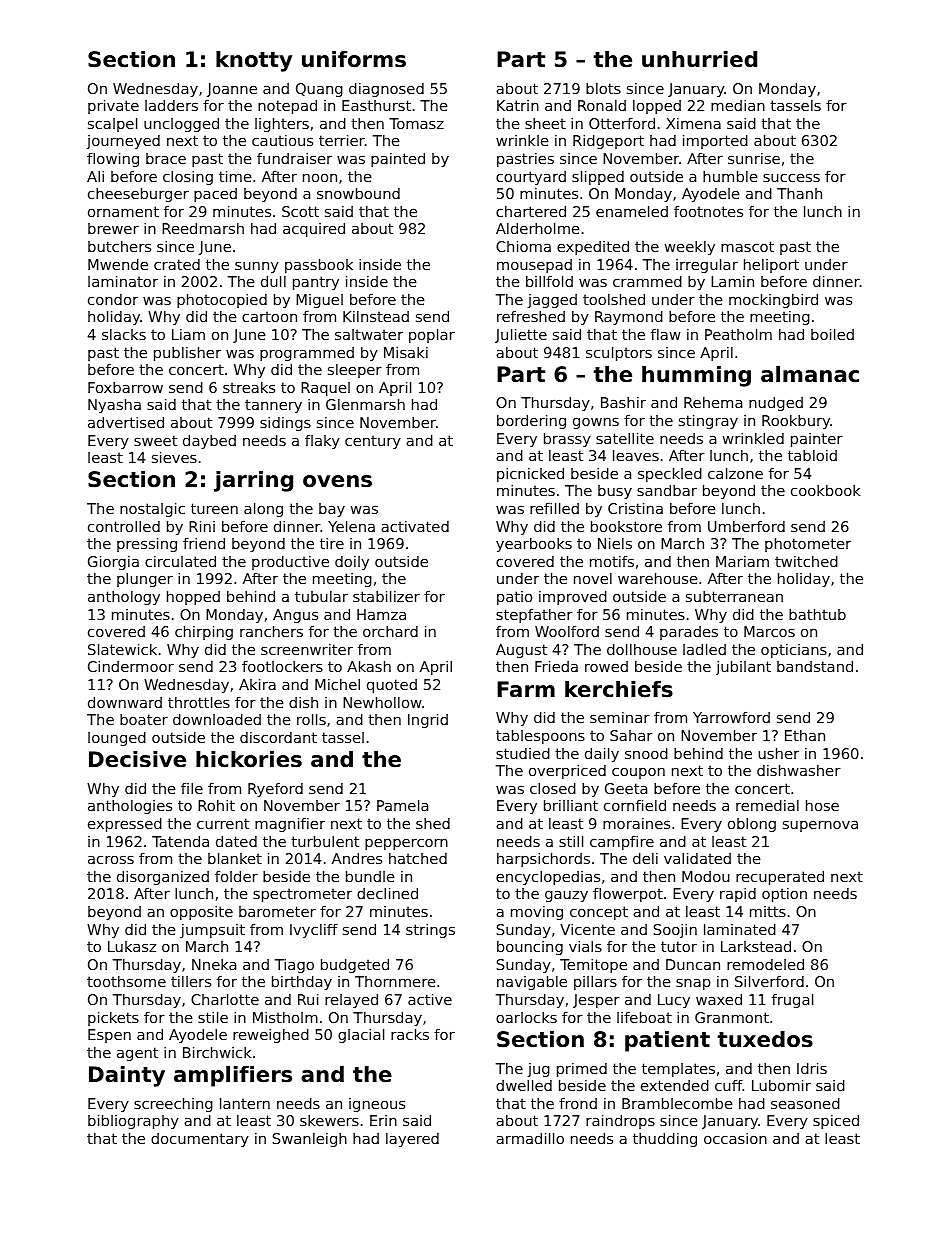 The height and width of the screenshot is (1233, 952). I want to click on sandbar, so click(667, 490).
